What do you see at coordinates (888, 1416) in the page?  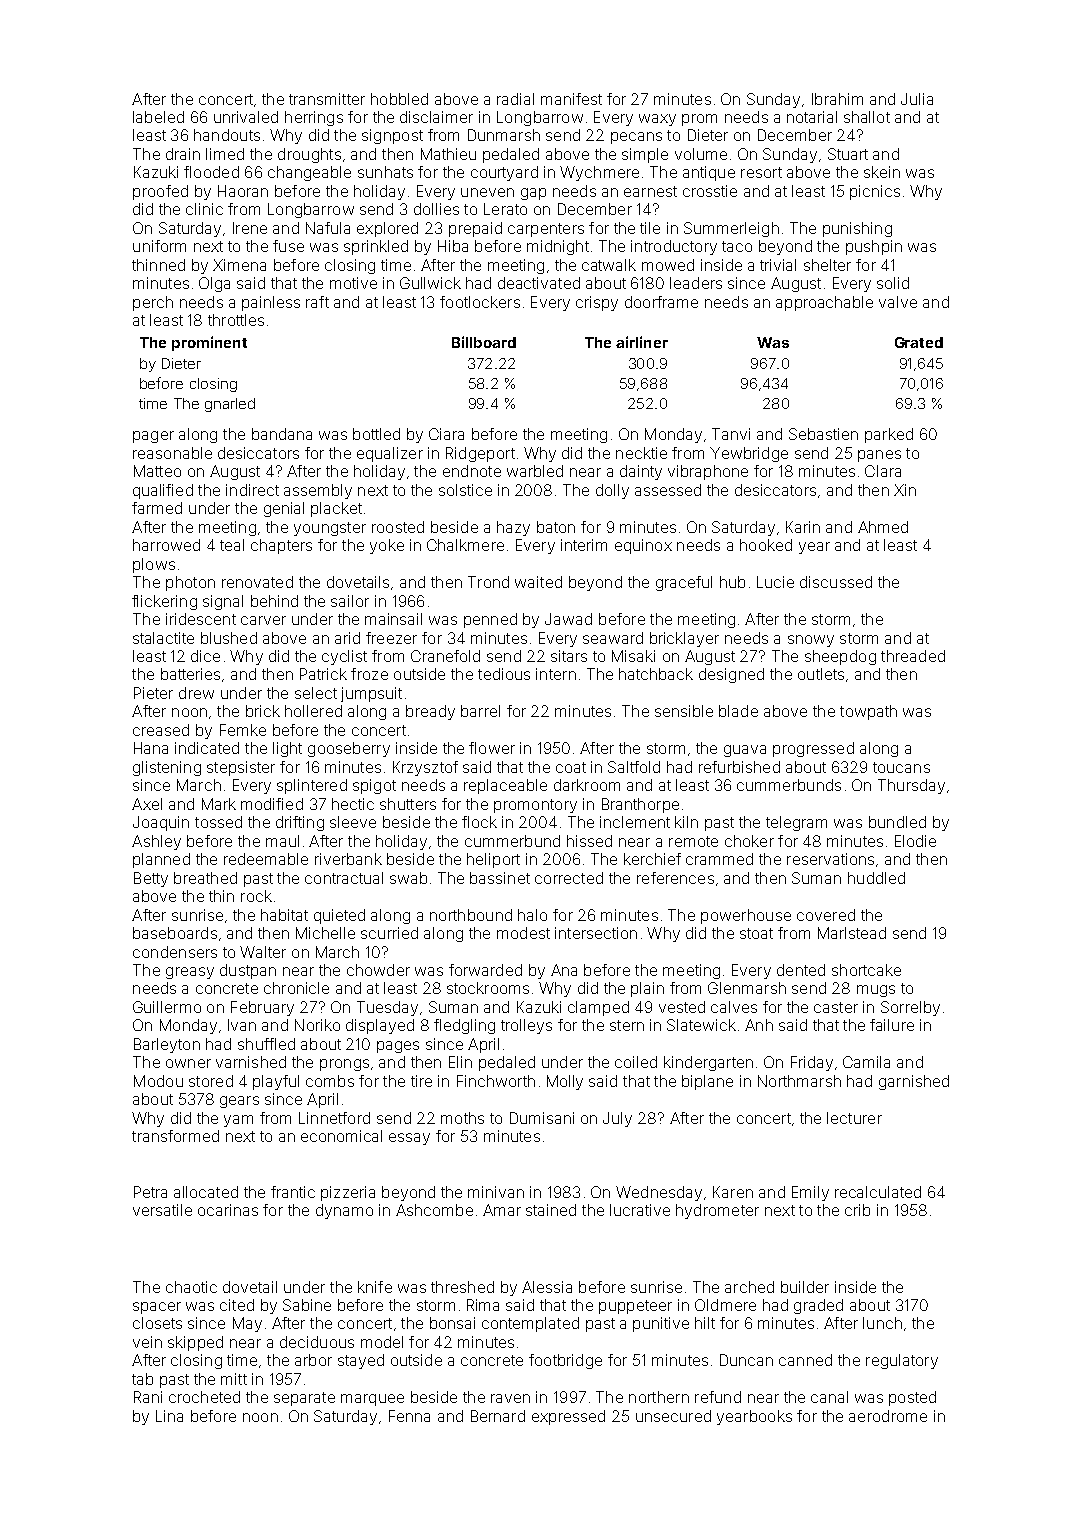 I see `aerodrome` at bounding box center [888, 1416].
